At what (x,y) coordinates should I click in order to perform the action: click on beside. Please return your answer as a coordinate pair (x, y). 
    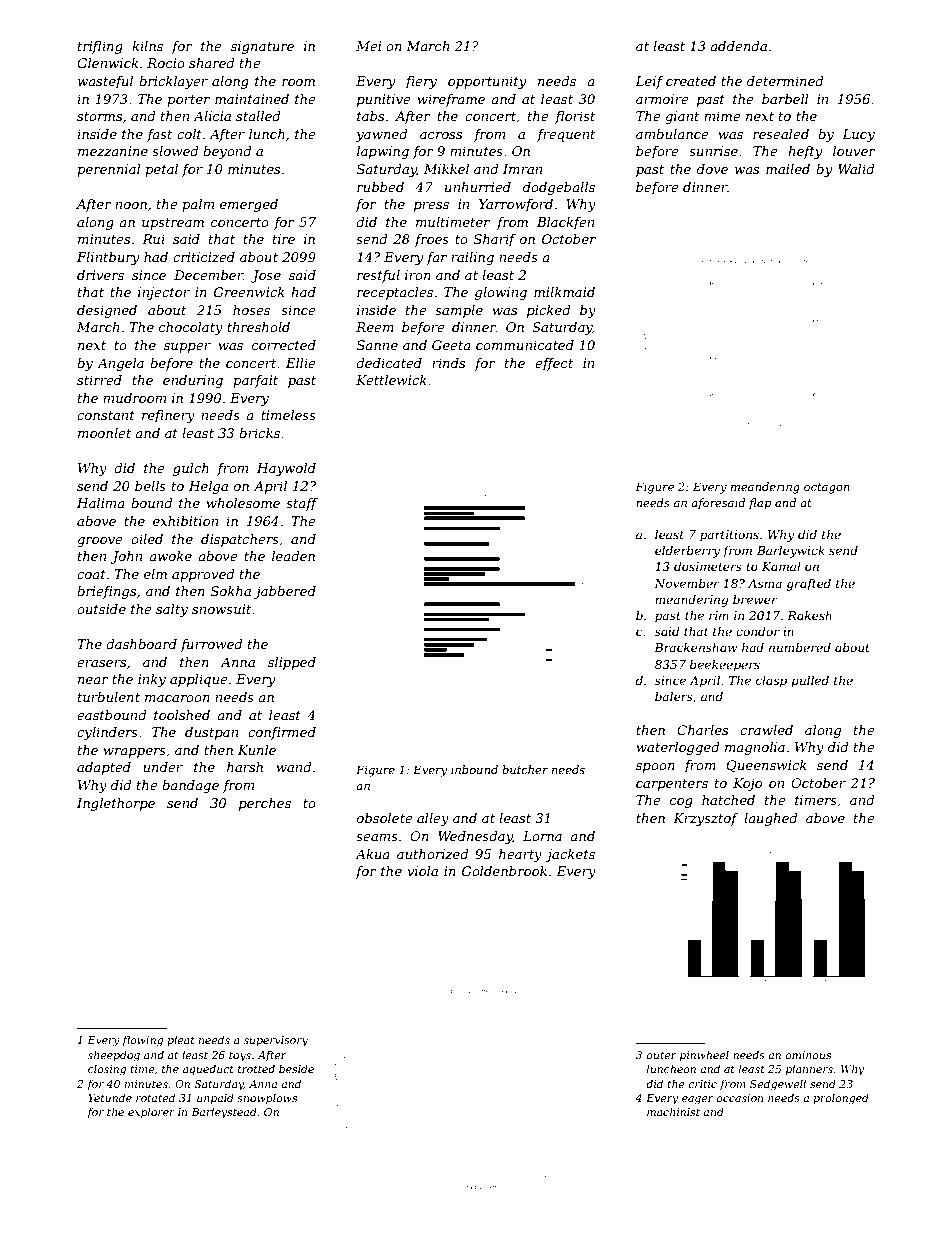
    Looking at the image, I should click on (296, 1068).
